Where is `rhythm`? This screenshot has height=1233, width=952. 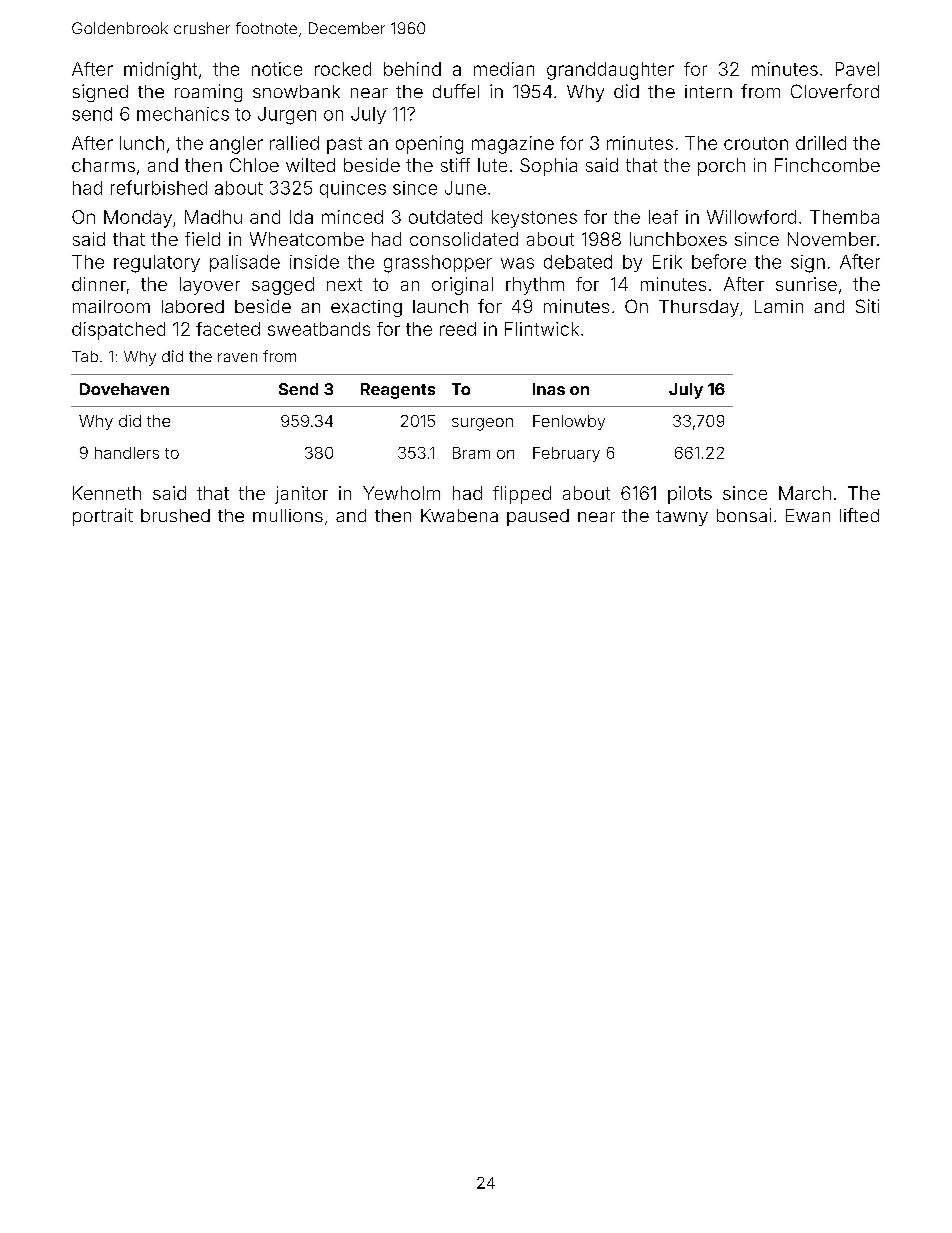
rhythm is located at coordinates (535, 286).
